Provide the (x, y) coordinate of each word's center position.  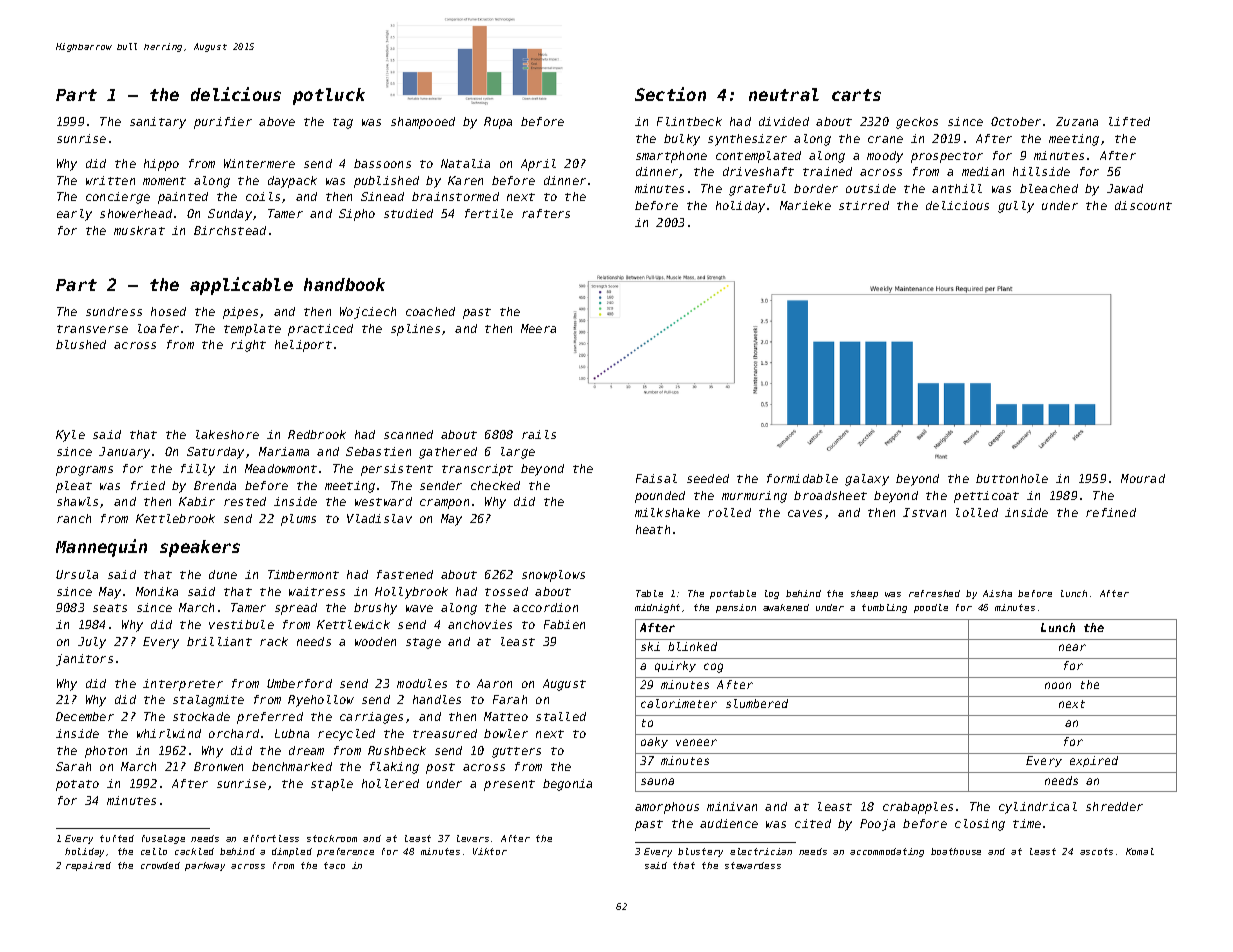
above (277, 121)
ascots (1096, 851)
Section (670, 94)
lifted (1129, 121)
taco (334, 865)
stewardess (753, 865)
